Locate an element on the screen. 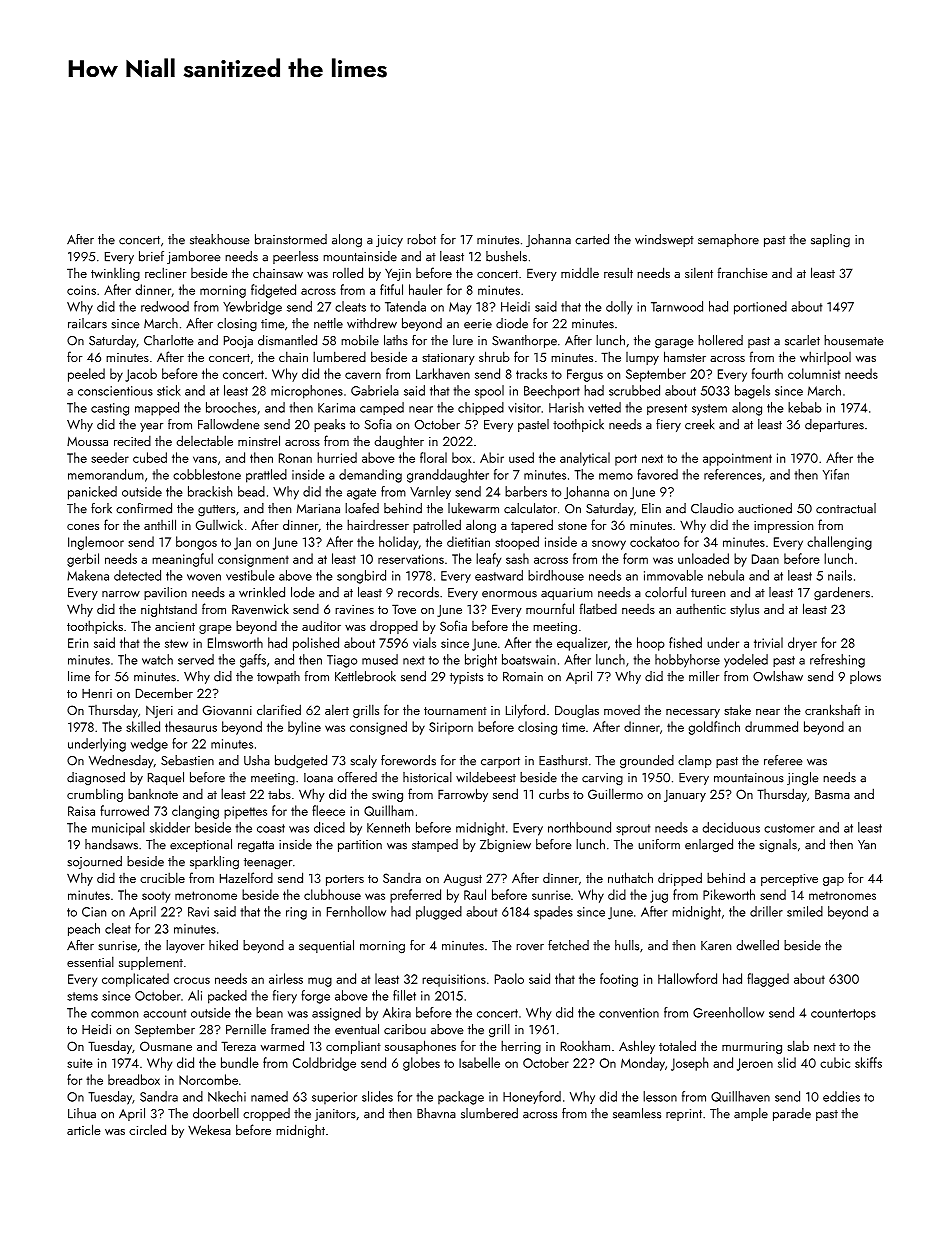 Image resolution: width=952 pixels, height=1233 pixels. steakhouse is located at coordinates (220, 239).
